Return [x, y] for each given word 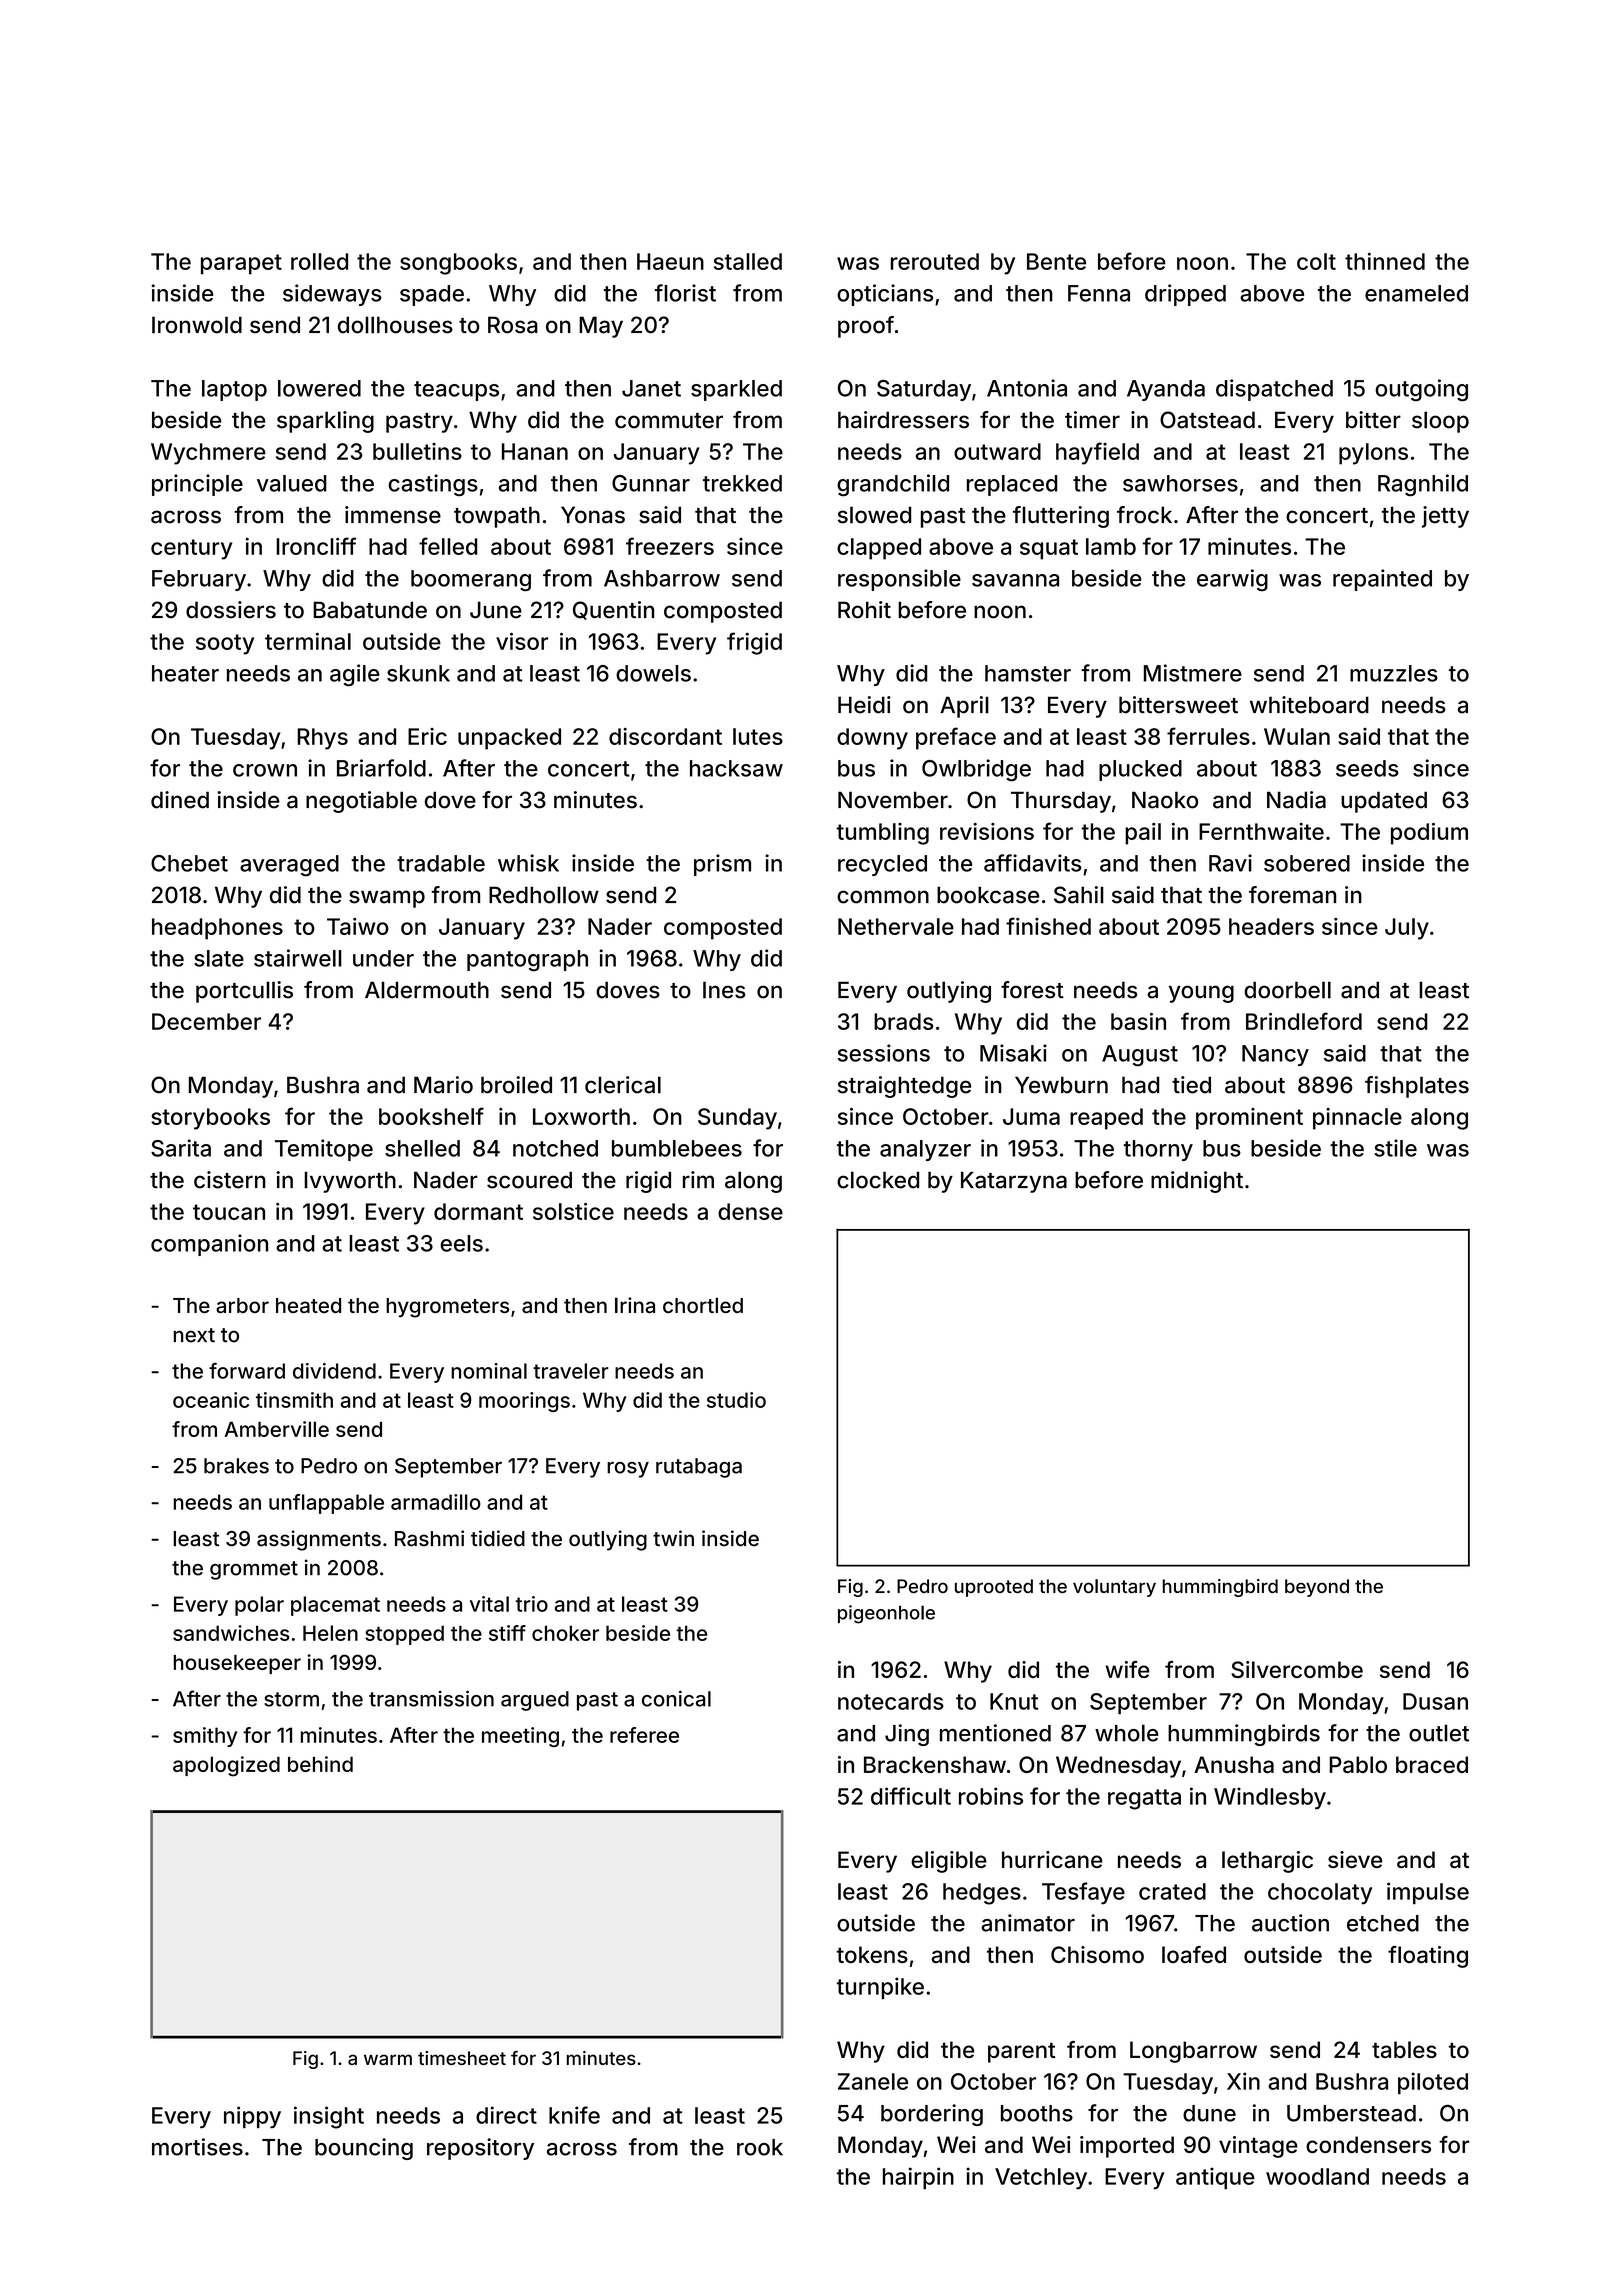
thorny [1158, 1150]
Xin [1243, 2081]
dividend [334, 1371]
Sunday [737, 1119]
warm [388, 2059]
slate [219, 958]
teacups [456, 391]
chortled [703, 1305]
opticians [885, 295]
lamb [1111, 546]
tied [1191, 1085]
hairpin [918, 2178]
